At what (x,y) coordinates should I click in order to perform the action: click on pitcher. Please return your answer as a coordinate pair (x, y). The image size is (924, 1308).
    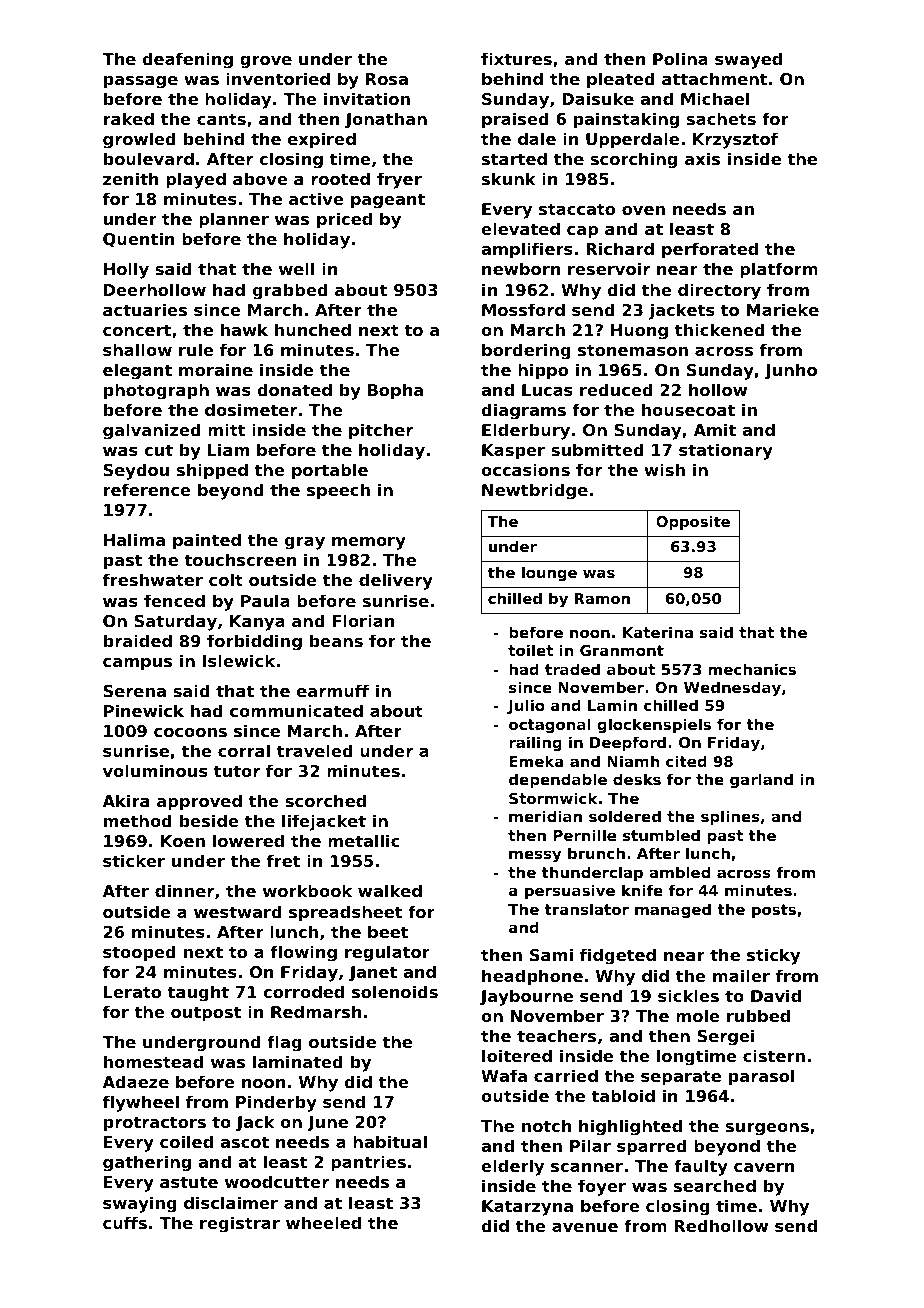
    Looking at the image, I should click on (381, 431).
